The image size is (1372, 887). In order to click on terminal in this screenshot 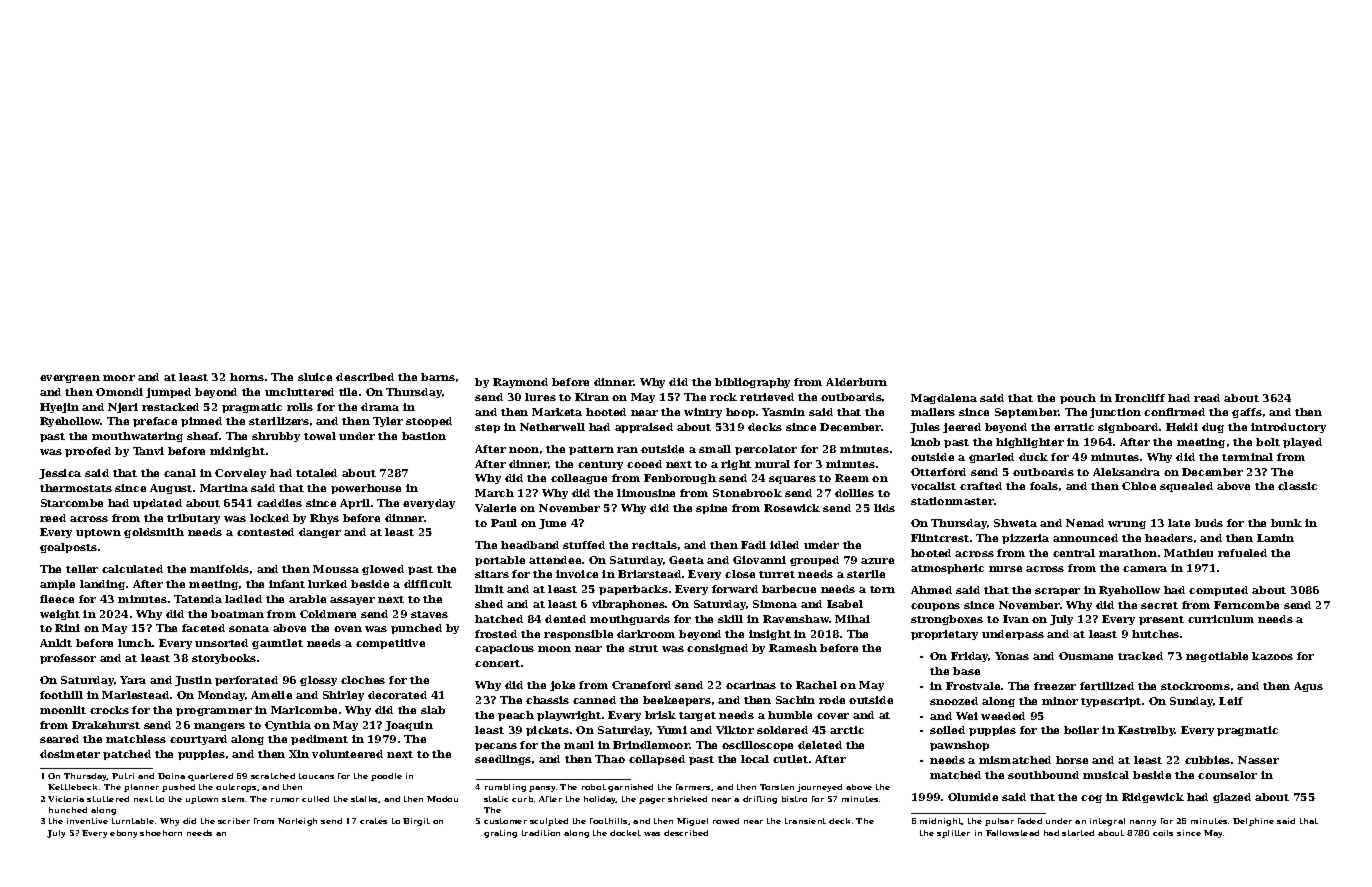, I will do `click(1247, 457)`.
